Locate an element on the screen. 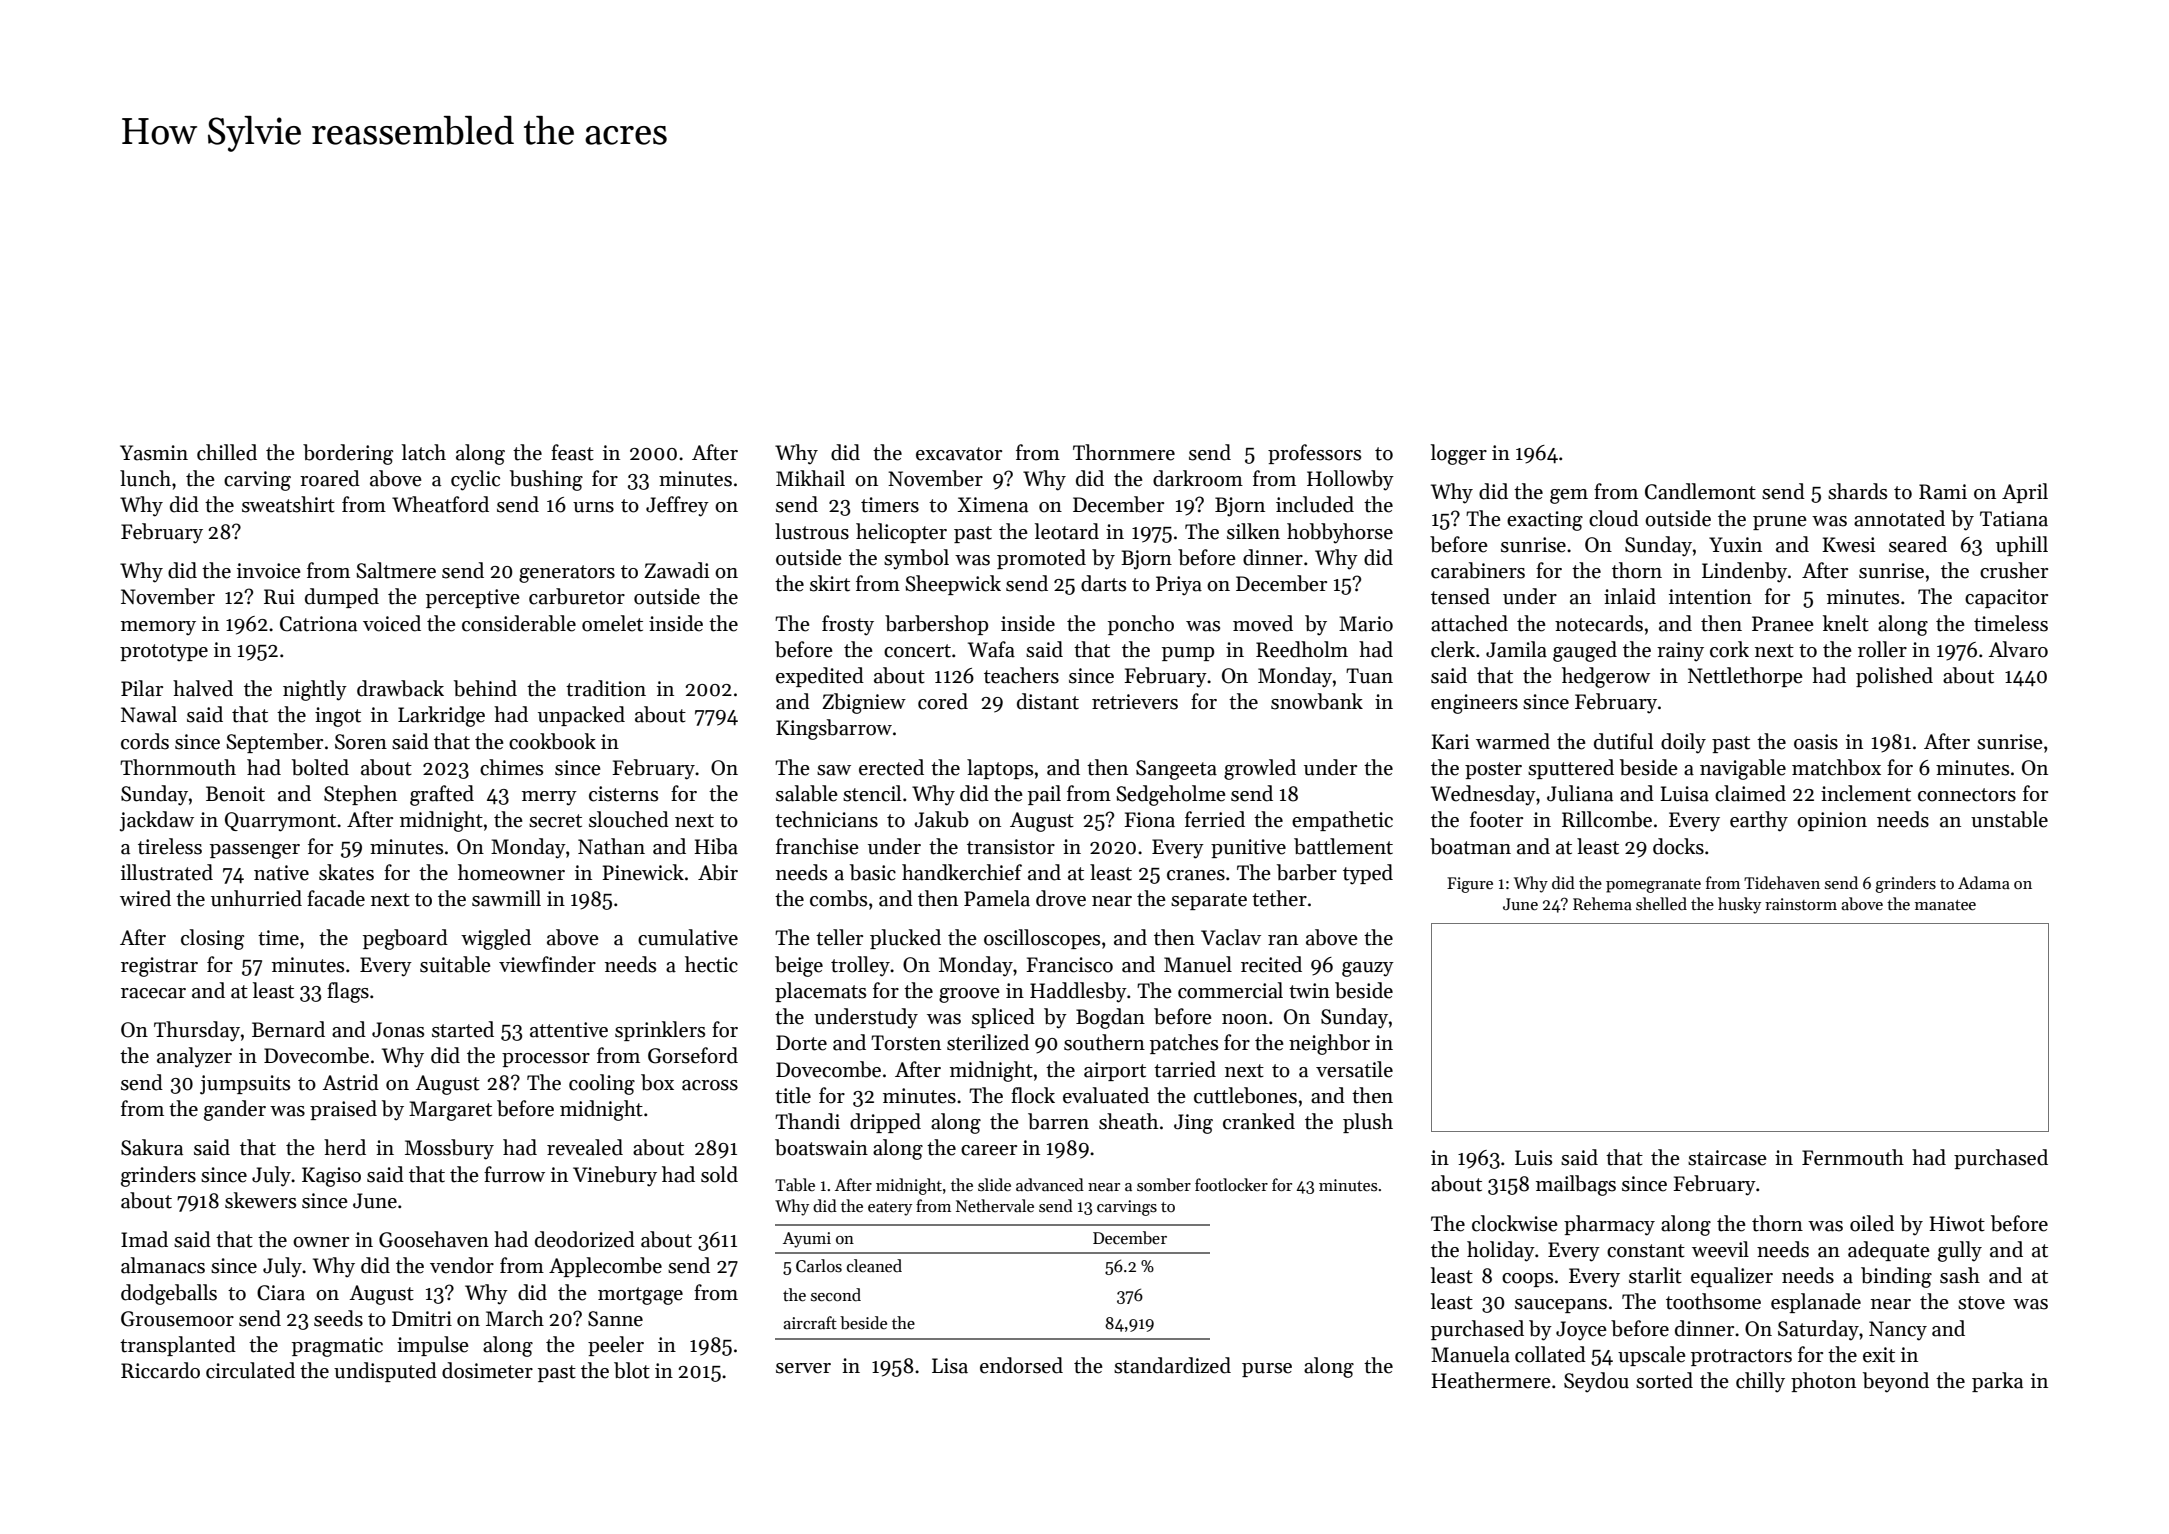  plush is located at coordinates (1368, 1123).
